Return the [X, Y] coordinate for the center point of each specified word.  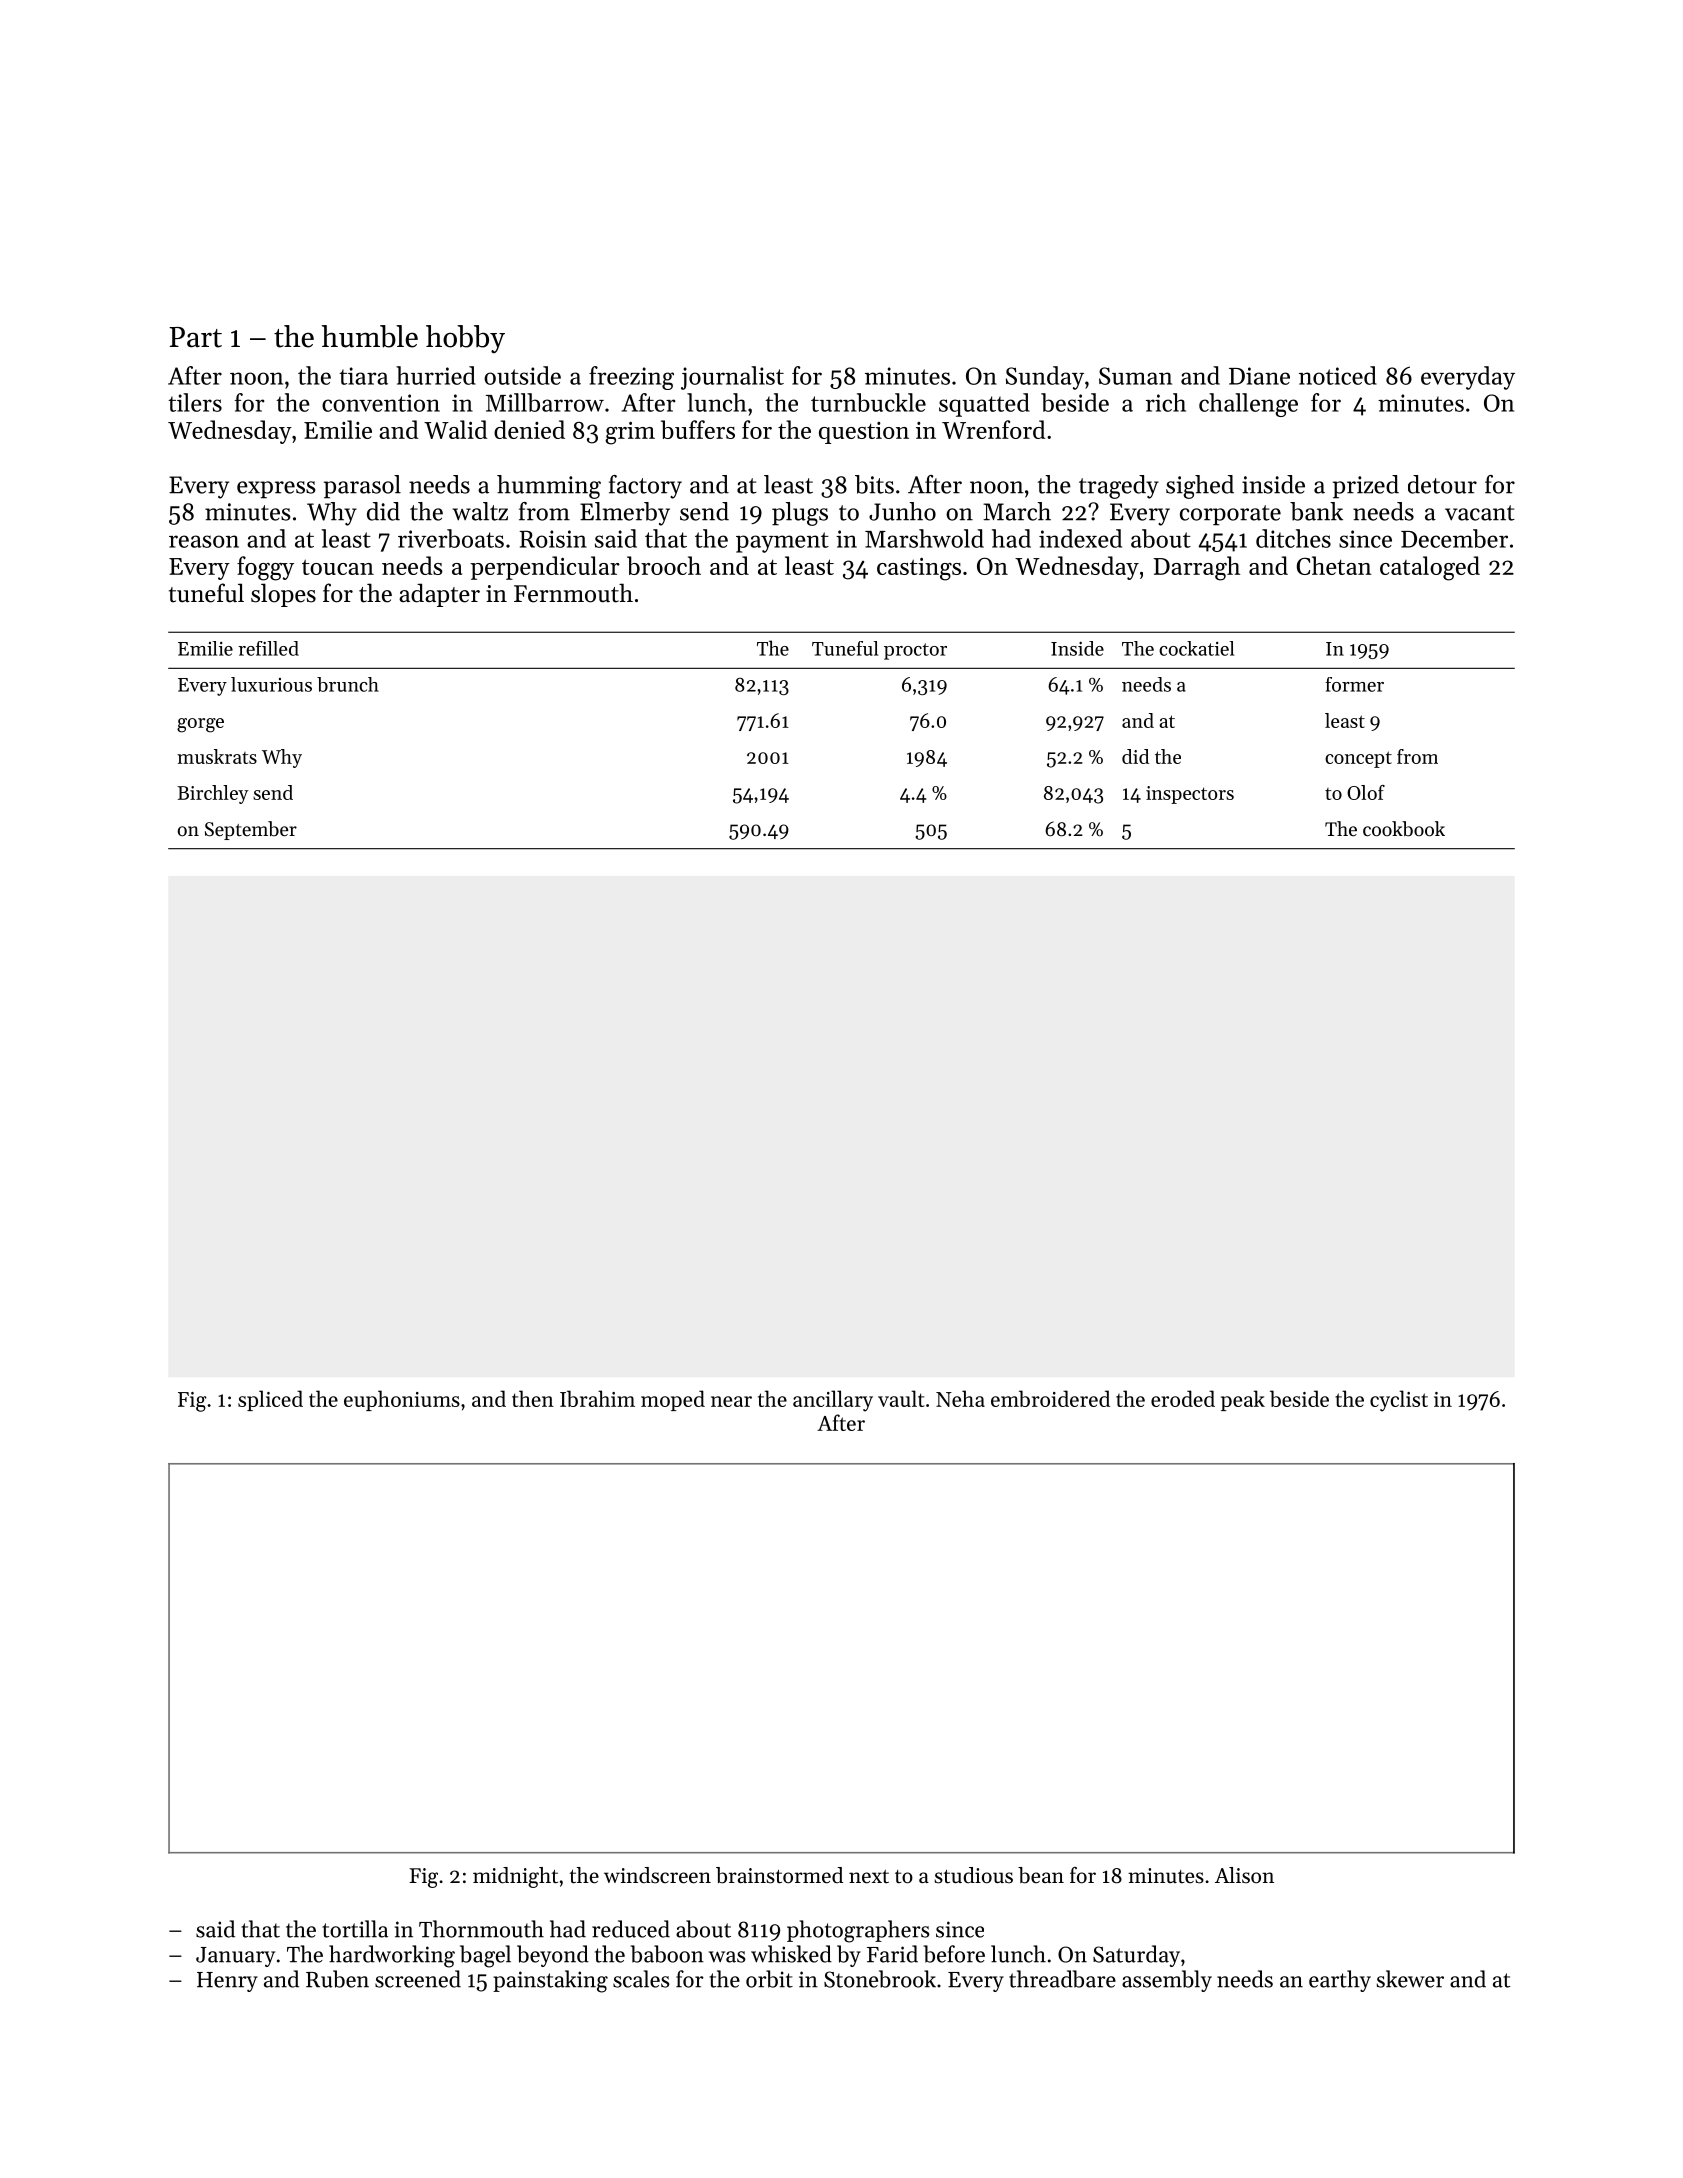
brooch [664, 565]
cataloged [1430, 568]
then [533, 1398]
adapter [439, 595]
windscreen [657, 1875]
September [251, 830]
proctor [915, 651]
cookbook [1404, 829]
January [235, 1957]
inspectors [1190, 795]
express [276, 490]
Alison [1244, 1875]
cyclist [1399, 1401]
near [731, 1401]
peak [1243, 1400]
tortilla [355, 1929]
